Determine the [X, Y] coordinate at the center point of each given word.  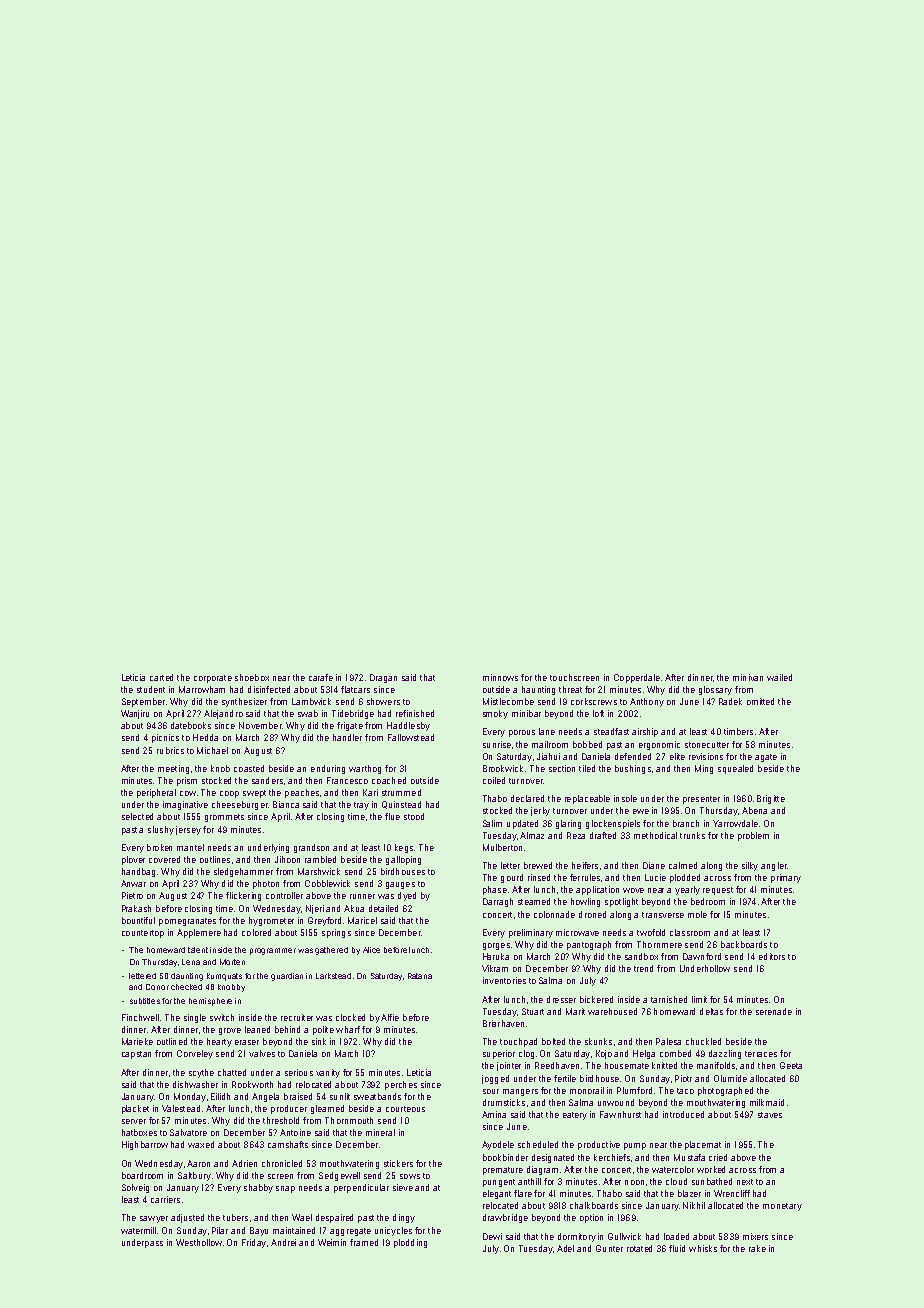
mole [697, 914]
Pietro [132, 895]
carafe [321, 677]
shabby [258, 1188]
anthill [529, 1181]
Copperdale [637, 678]
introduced [683, 1114]
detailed [383, 908]
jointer [509, 1066]
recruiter [297, 1017]
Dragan [383, 678]
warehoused [612, 1011]
